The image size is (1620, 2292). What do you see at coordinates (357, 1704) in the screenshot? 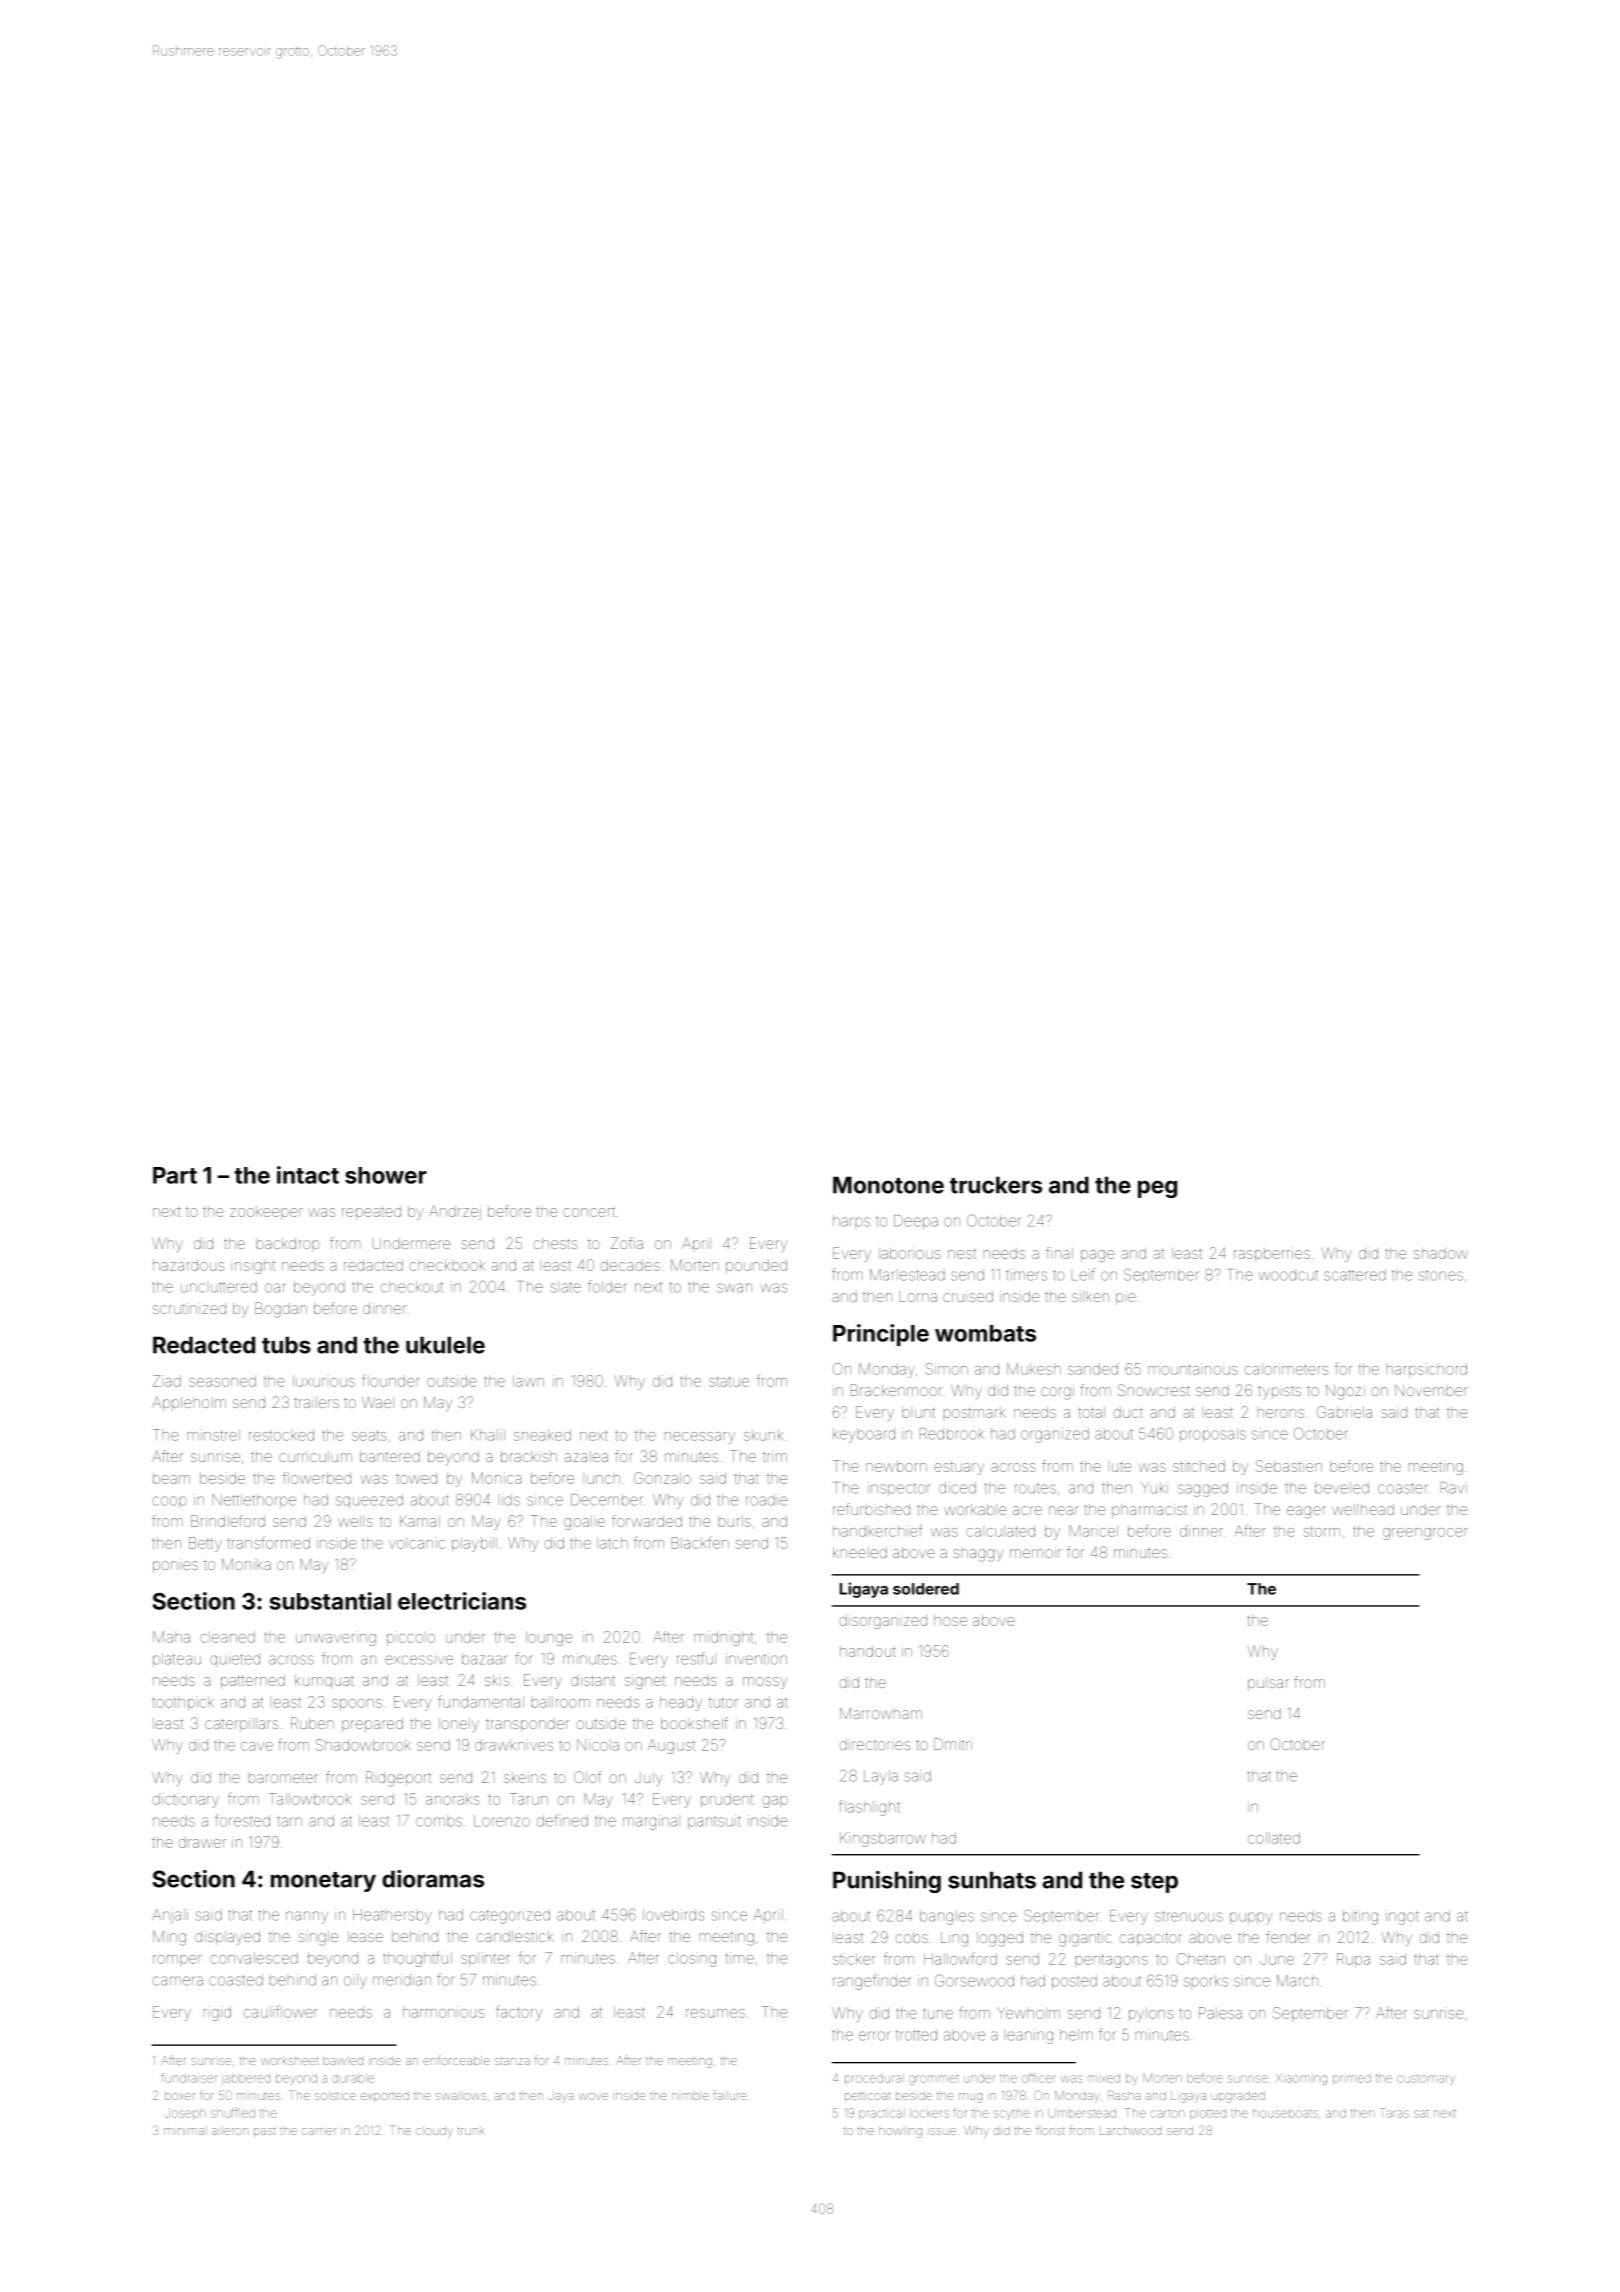
I see `spoons` at bounding box center [357, 1704].
